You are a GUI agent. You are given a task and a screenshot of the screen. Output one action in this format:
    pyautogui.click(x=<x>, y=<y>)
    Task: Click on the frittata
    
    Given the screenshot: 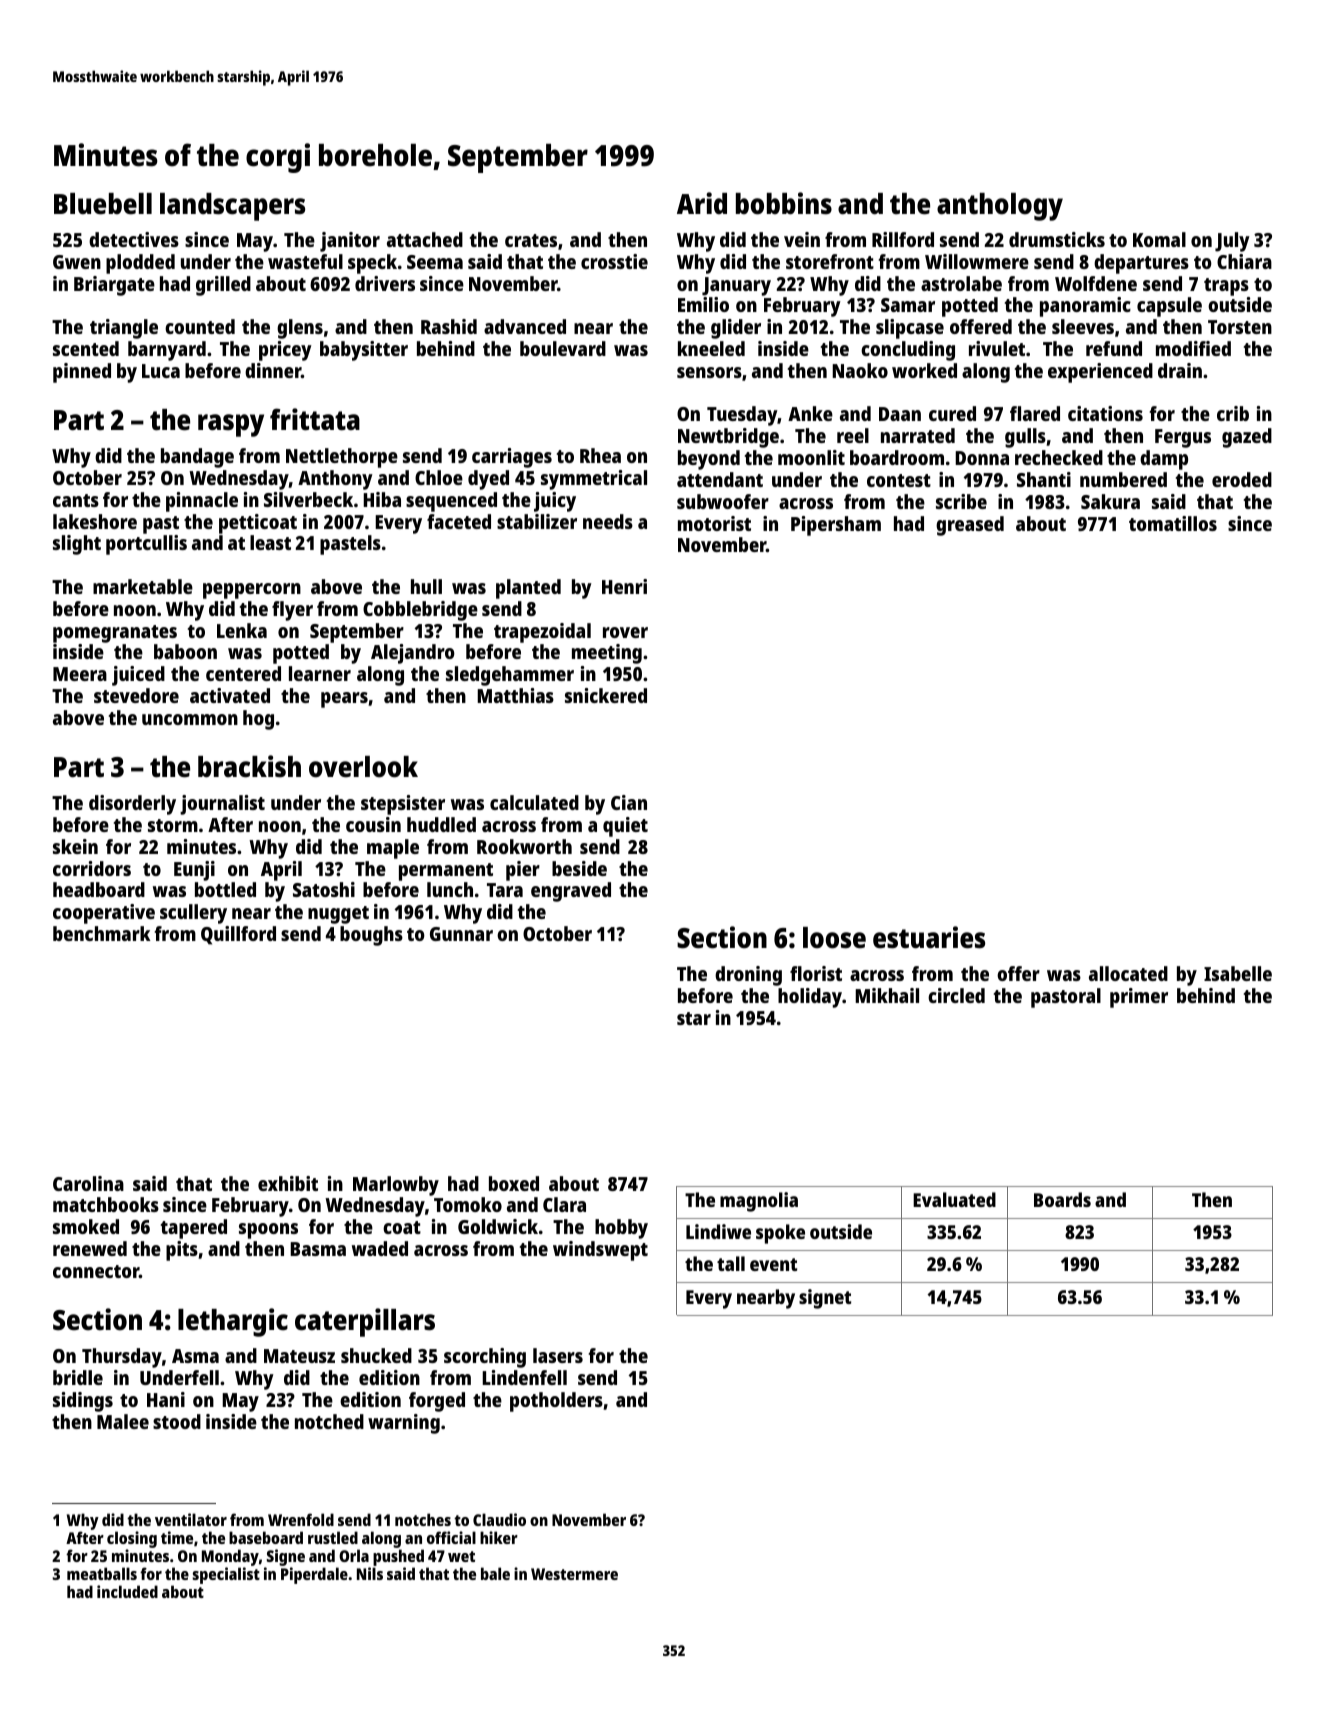 What is the action you would take?
    pyautogui.click(x=315, y=419)
